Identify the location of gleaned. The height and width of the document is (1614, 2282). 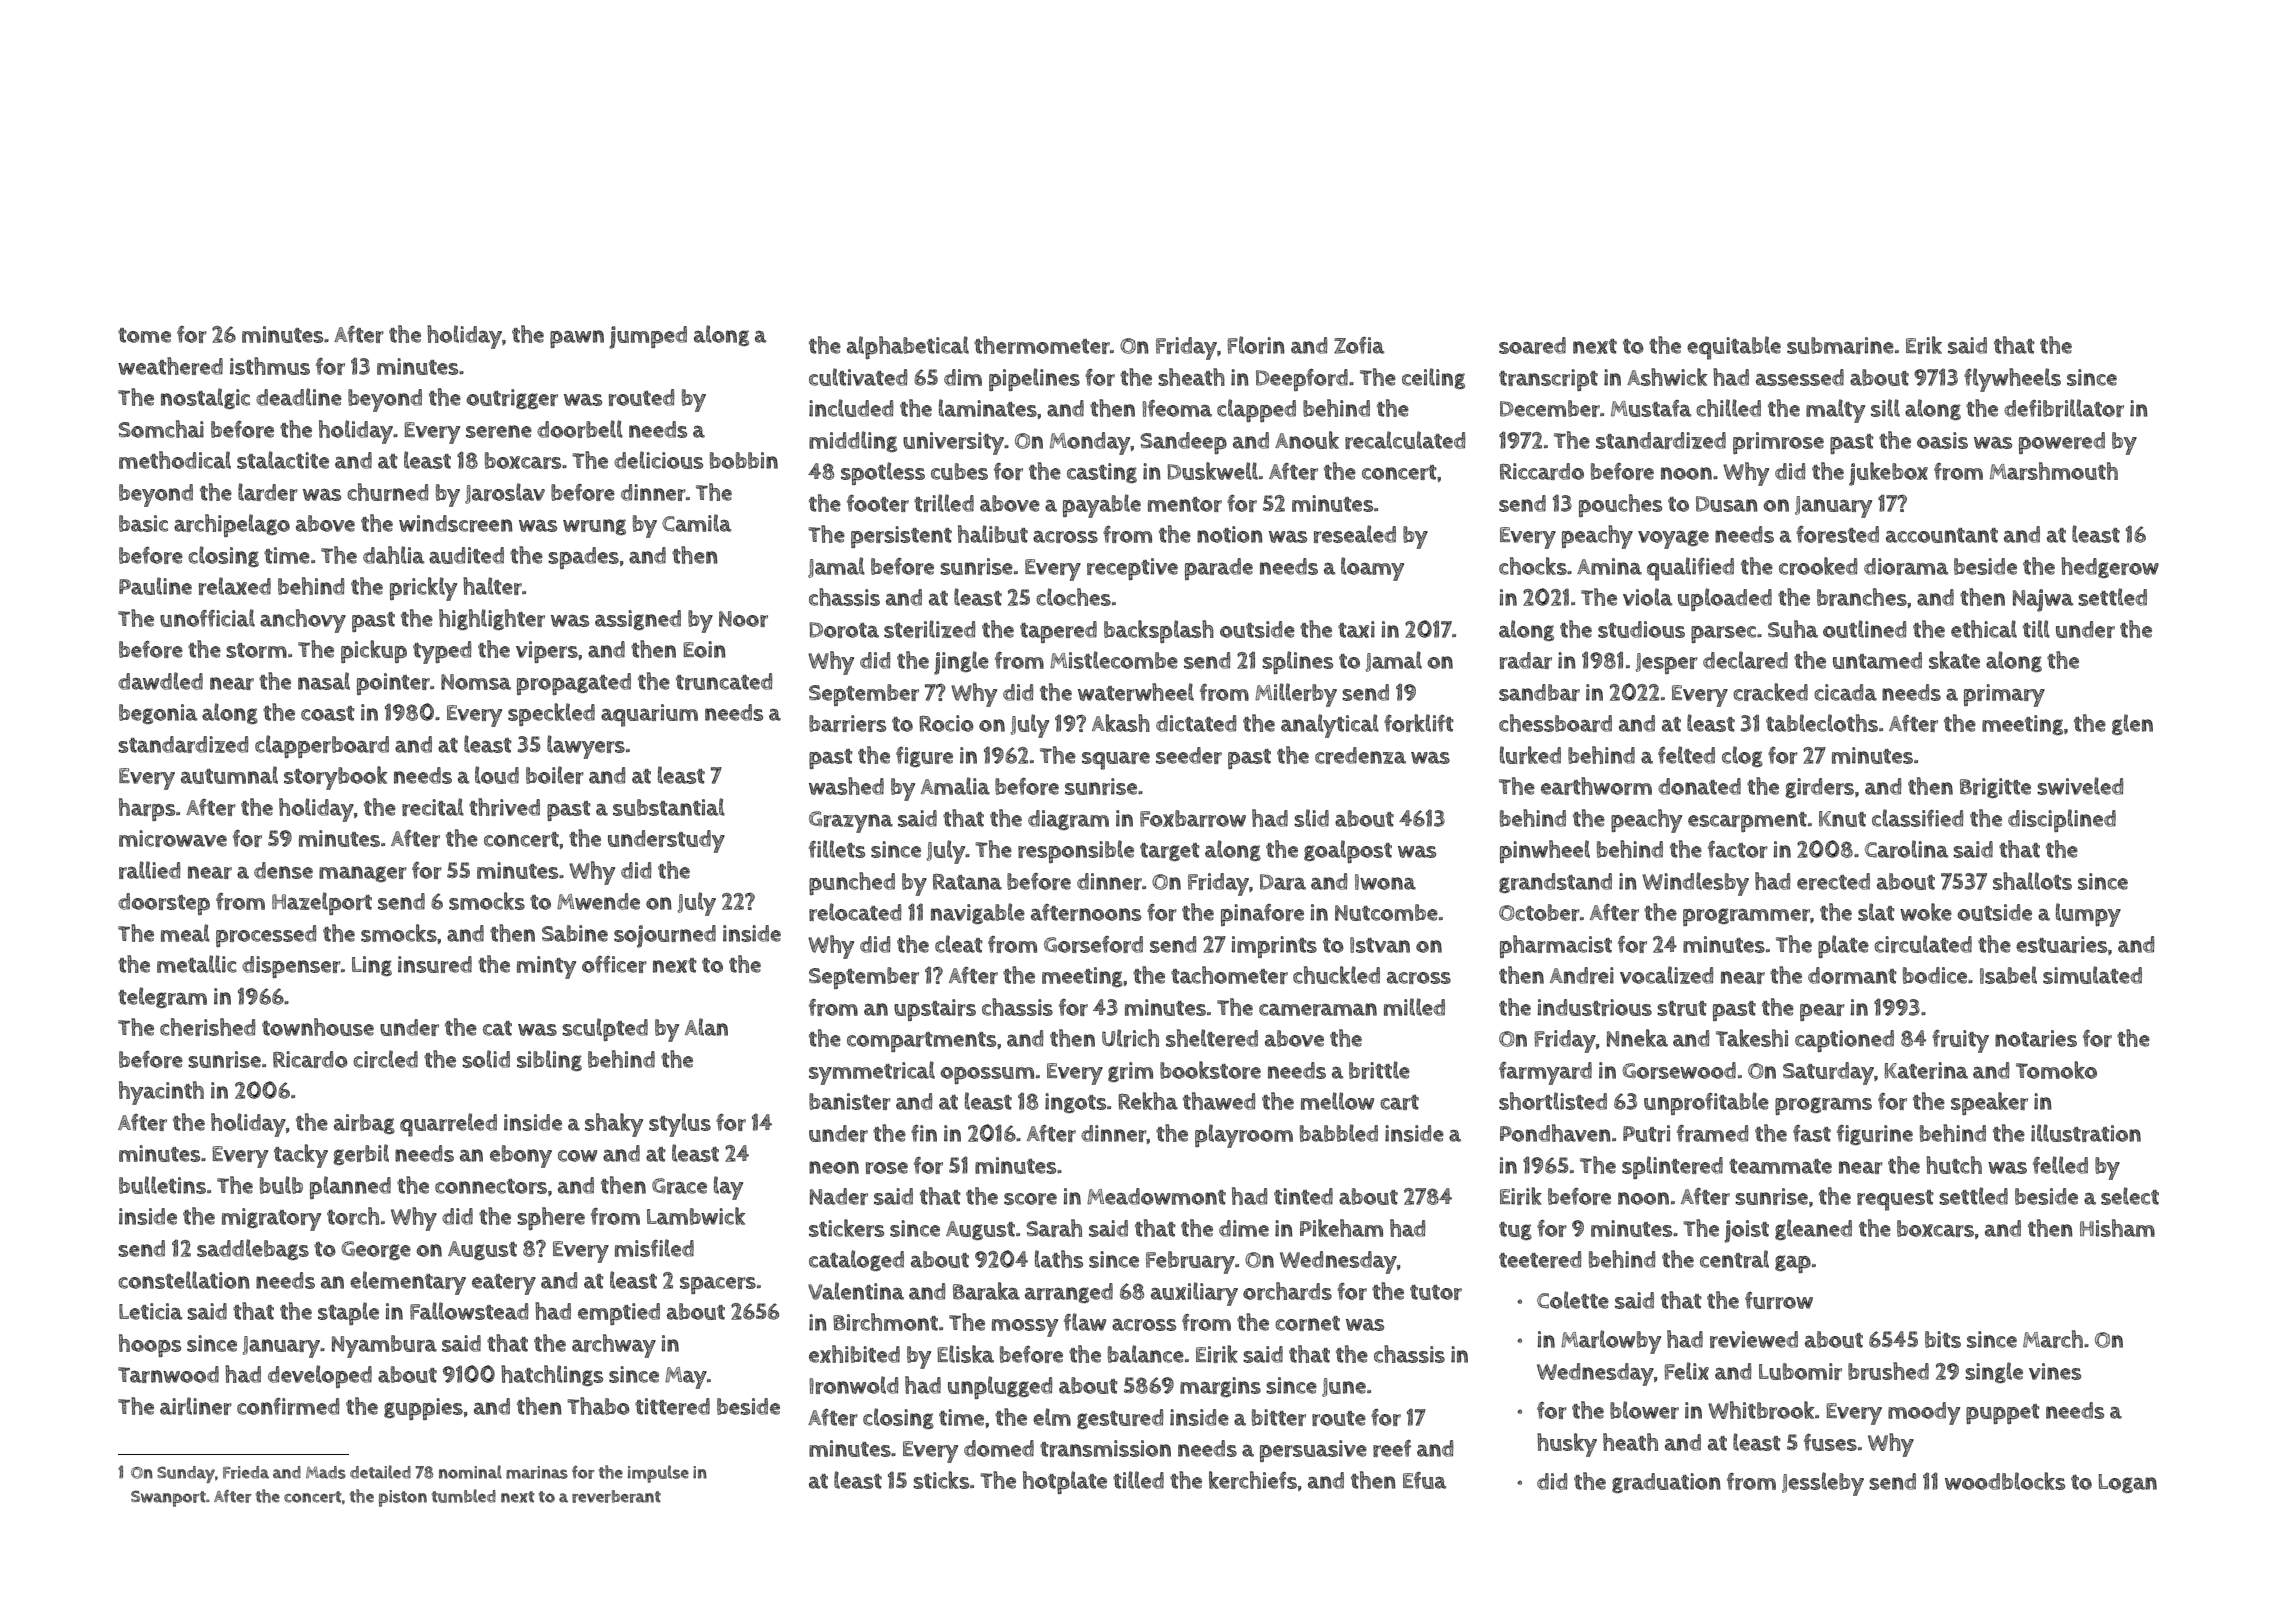
(1813, 1229).
